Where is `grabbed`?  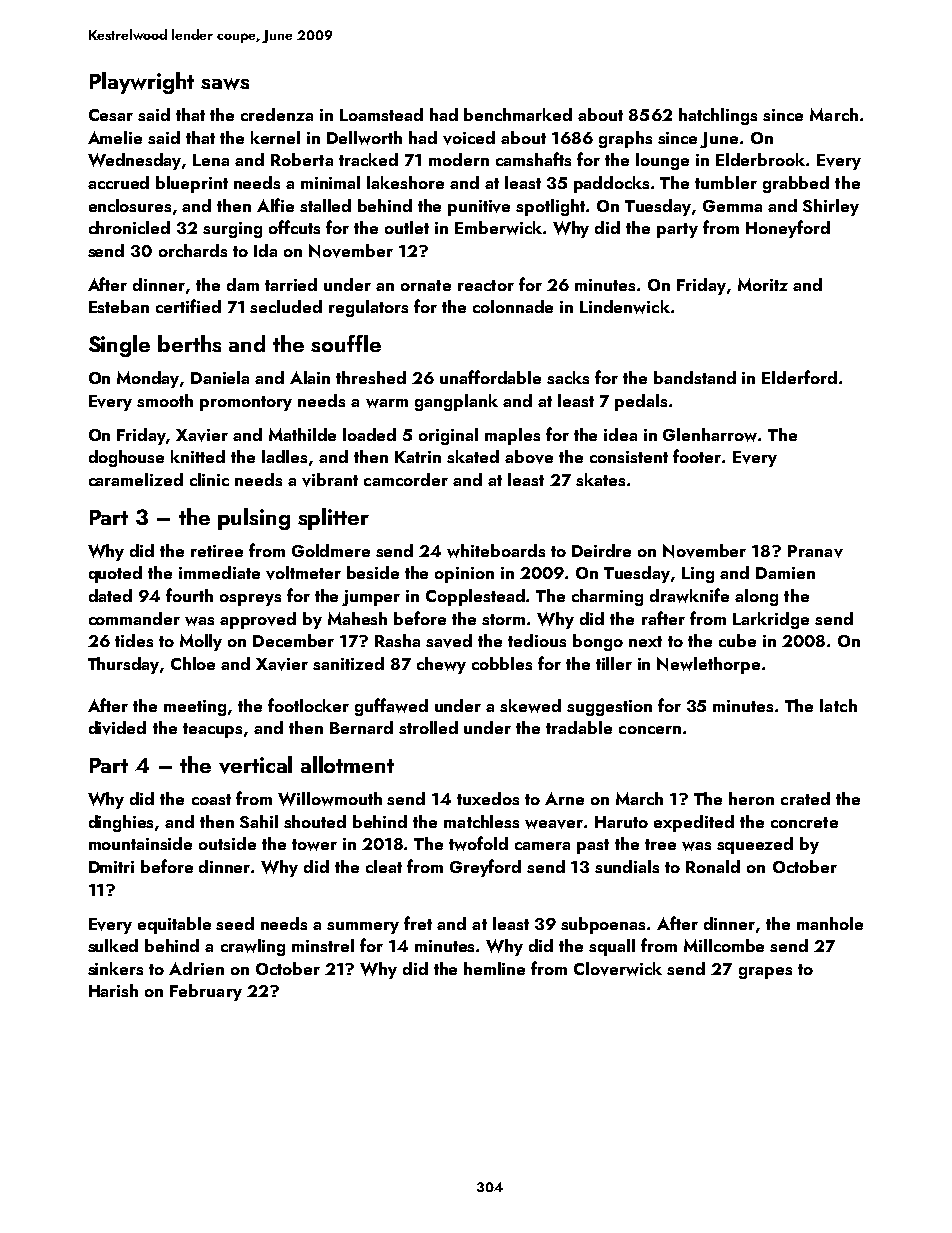 grabbed is located at coordinates (796, 184).
